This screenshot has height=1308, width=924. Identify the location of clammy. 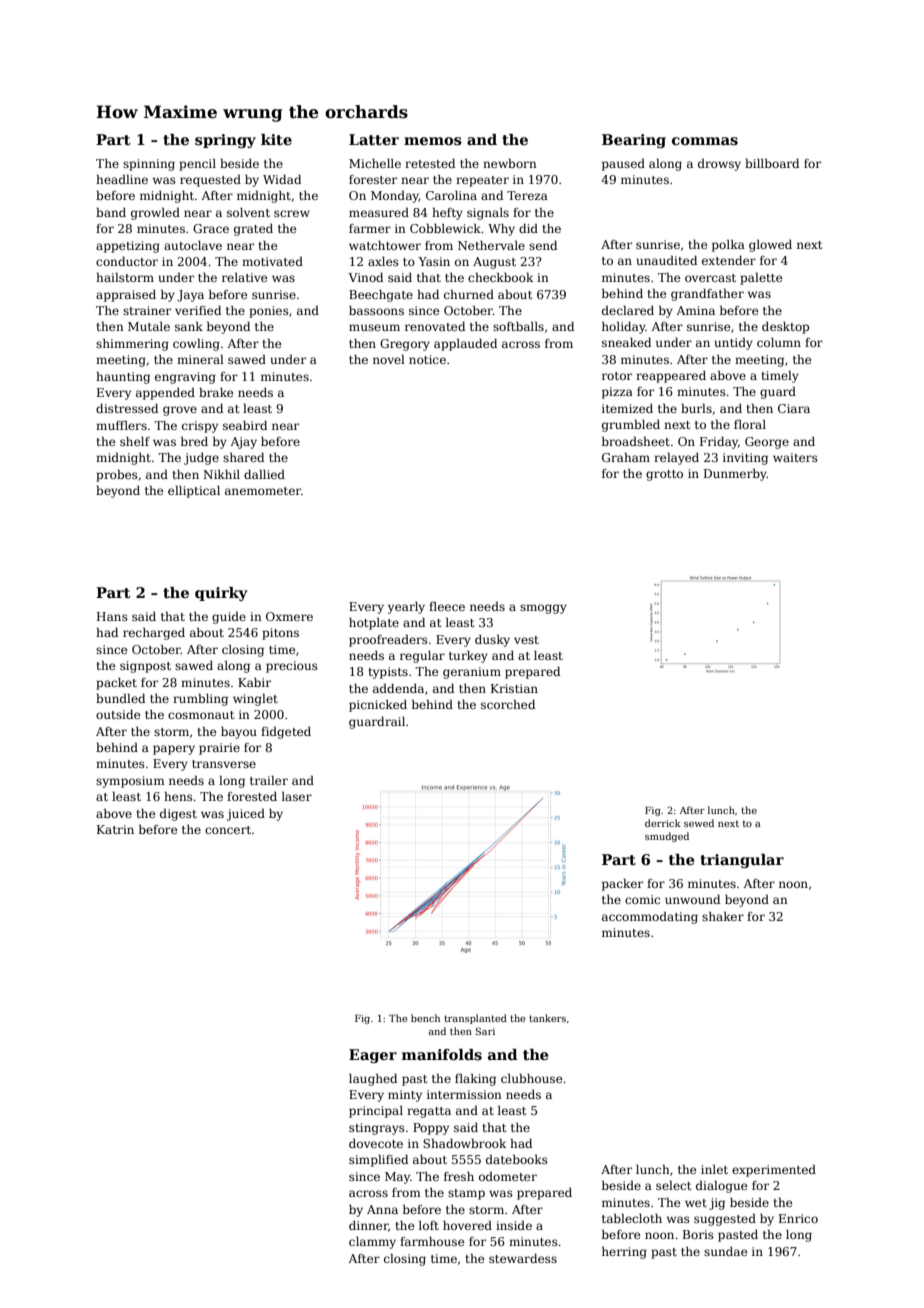
(372, 1243).
